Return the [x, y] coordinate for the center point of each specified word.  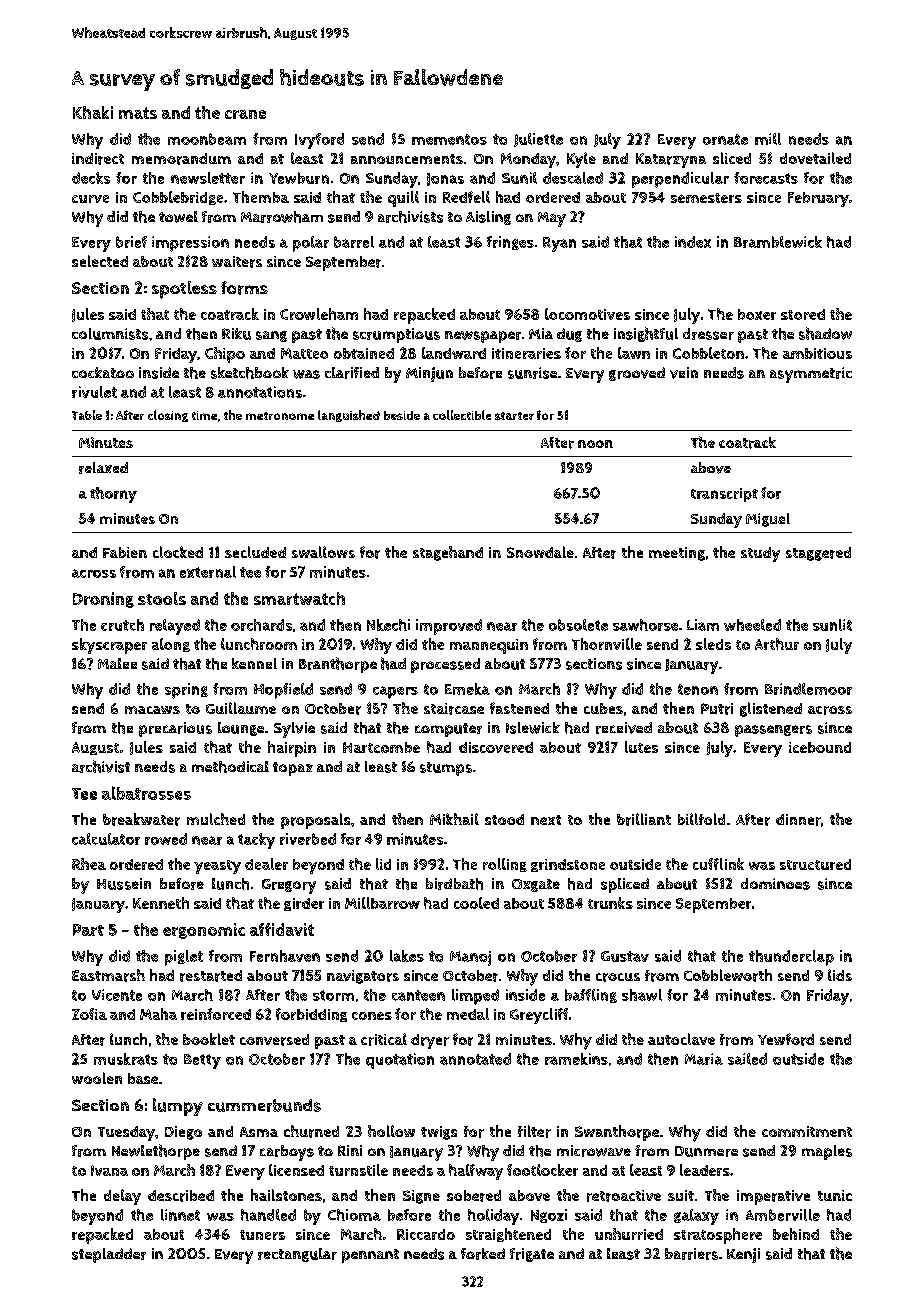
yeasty [217, 867]
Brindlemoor [808, 689]
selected [100, 261]
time [204, 415]
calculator [106, 839]
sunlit [832, 625]
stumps [446, 769]
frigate [532, 1255]
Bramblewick [778, 242]
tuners [262, 1235]
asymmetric [811, 375]
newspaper [483, 337]
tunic [835, 1195]
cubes [603, 708]
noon [595, 444]
